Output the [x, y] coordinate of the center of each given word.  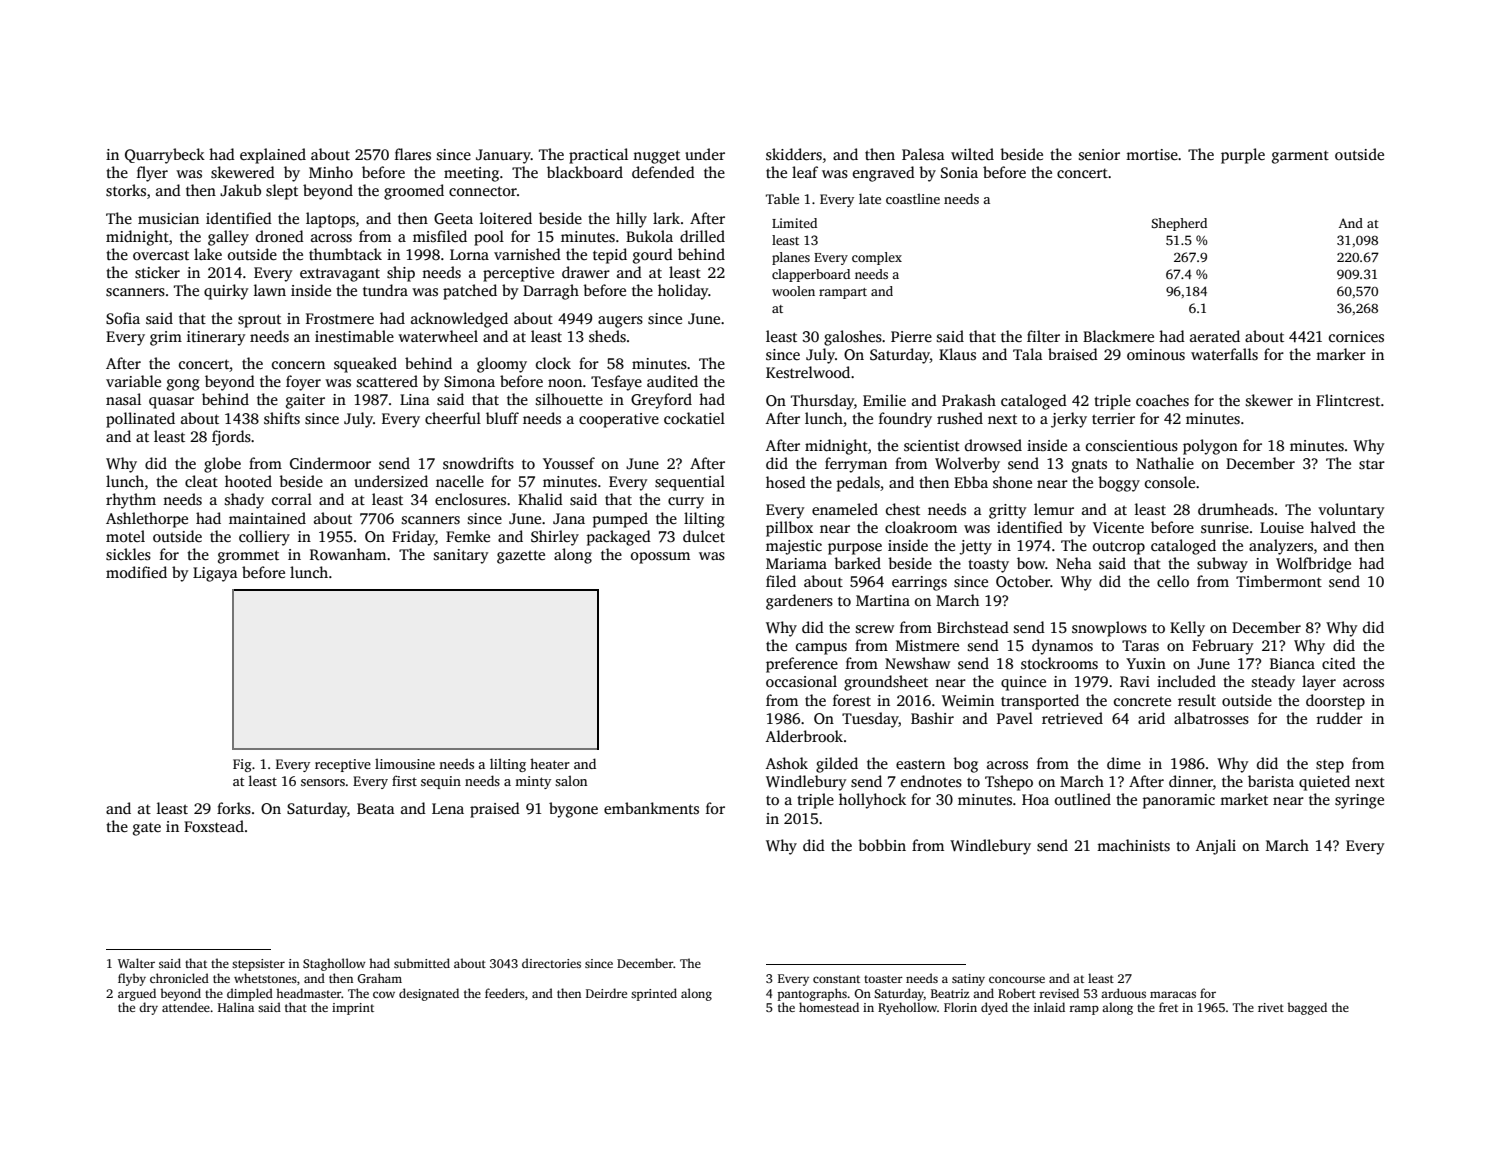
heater [550, 763]
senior [1099, 154]
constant [836, 979]
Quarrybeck [165, 156]
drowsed [993, 445]
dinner [1191, 781]
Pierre [911, 336]
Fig [242, 765]
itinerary [216, 338]
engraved [884, 174]
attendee [186, 1007]
